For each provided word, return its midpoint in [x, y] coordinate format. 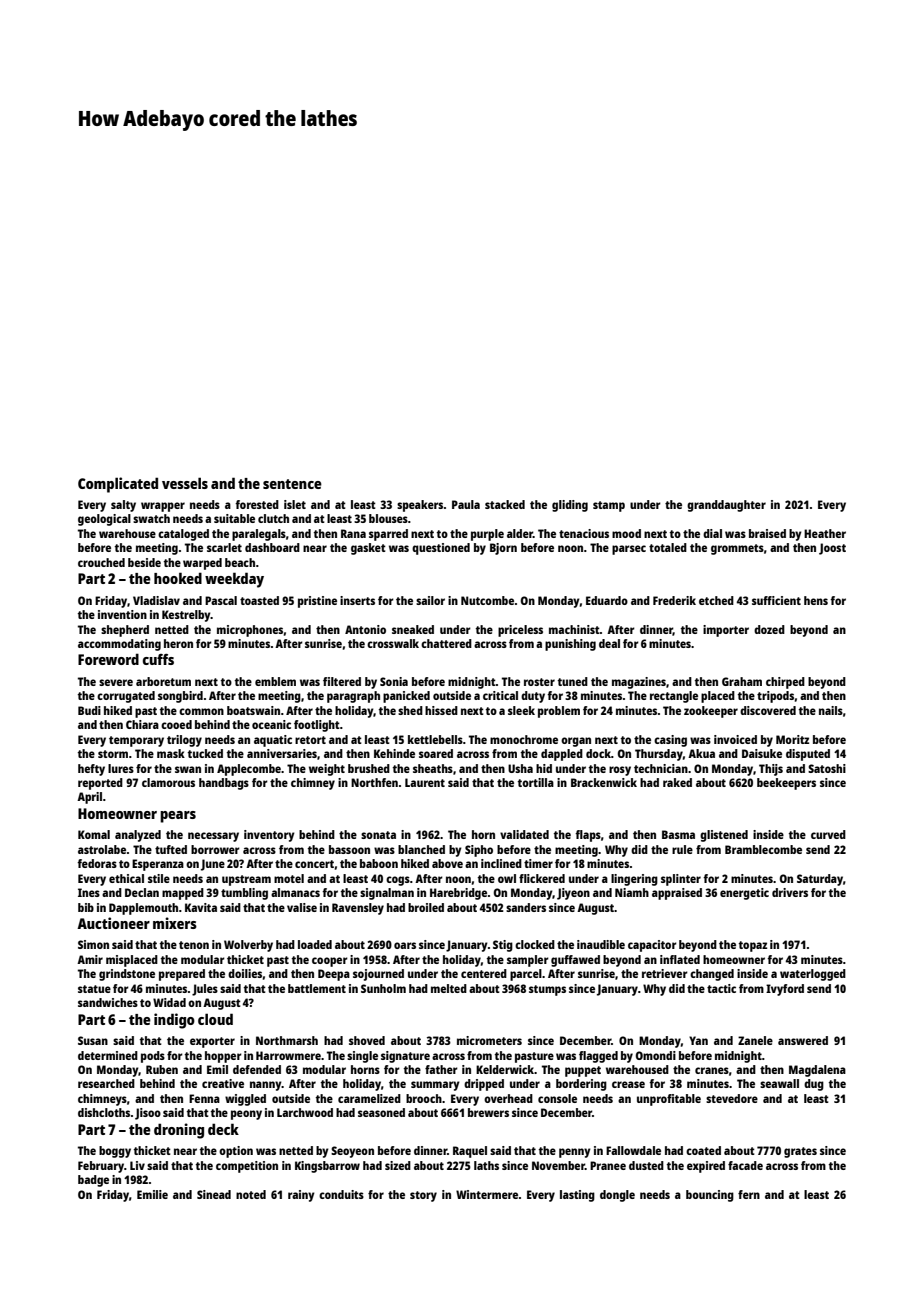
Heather [825, 533]
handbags [224, 784]
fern [749, 1194]
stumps [547, 990]
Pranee [608, 1165]
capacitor [652, 946]
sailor [430, 600]
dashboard [272, 547]
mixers [175, 923]
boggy [115, 1152]
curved [828, 834]
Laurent [425, 782]
